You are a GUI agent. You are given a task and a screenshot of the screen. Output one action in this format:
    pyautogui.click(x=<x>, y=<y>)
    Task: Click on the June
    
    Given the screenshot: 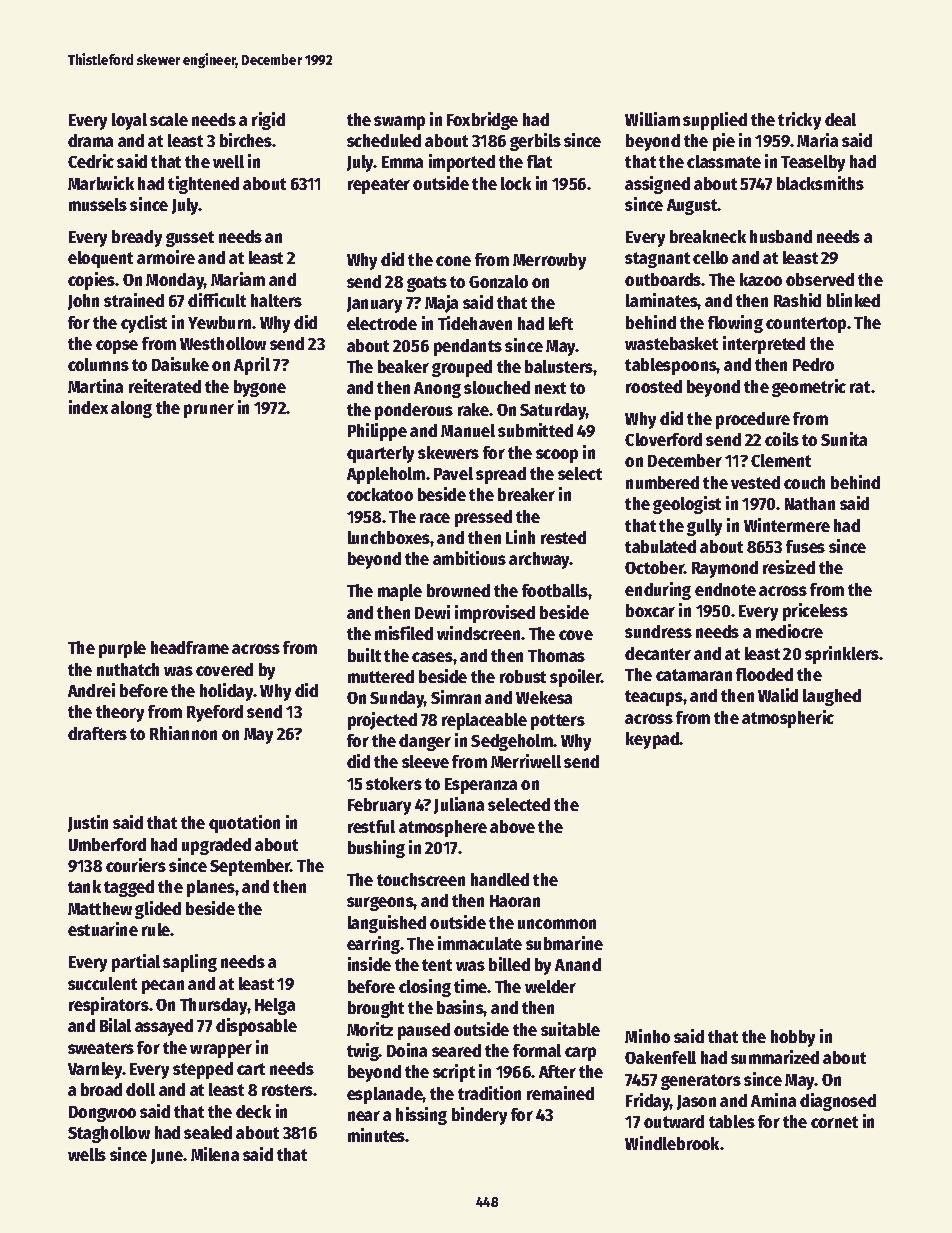 What is the action you would take?
    pyautogui.click(x=167, y=1156)
